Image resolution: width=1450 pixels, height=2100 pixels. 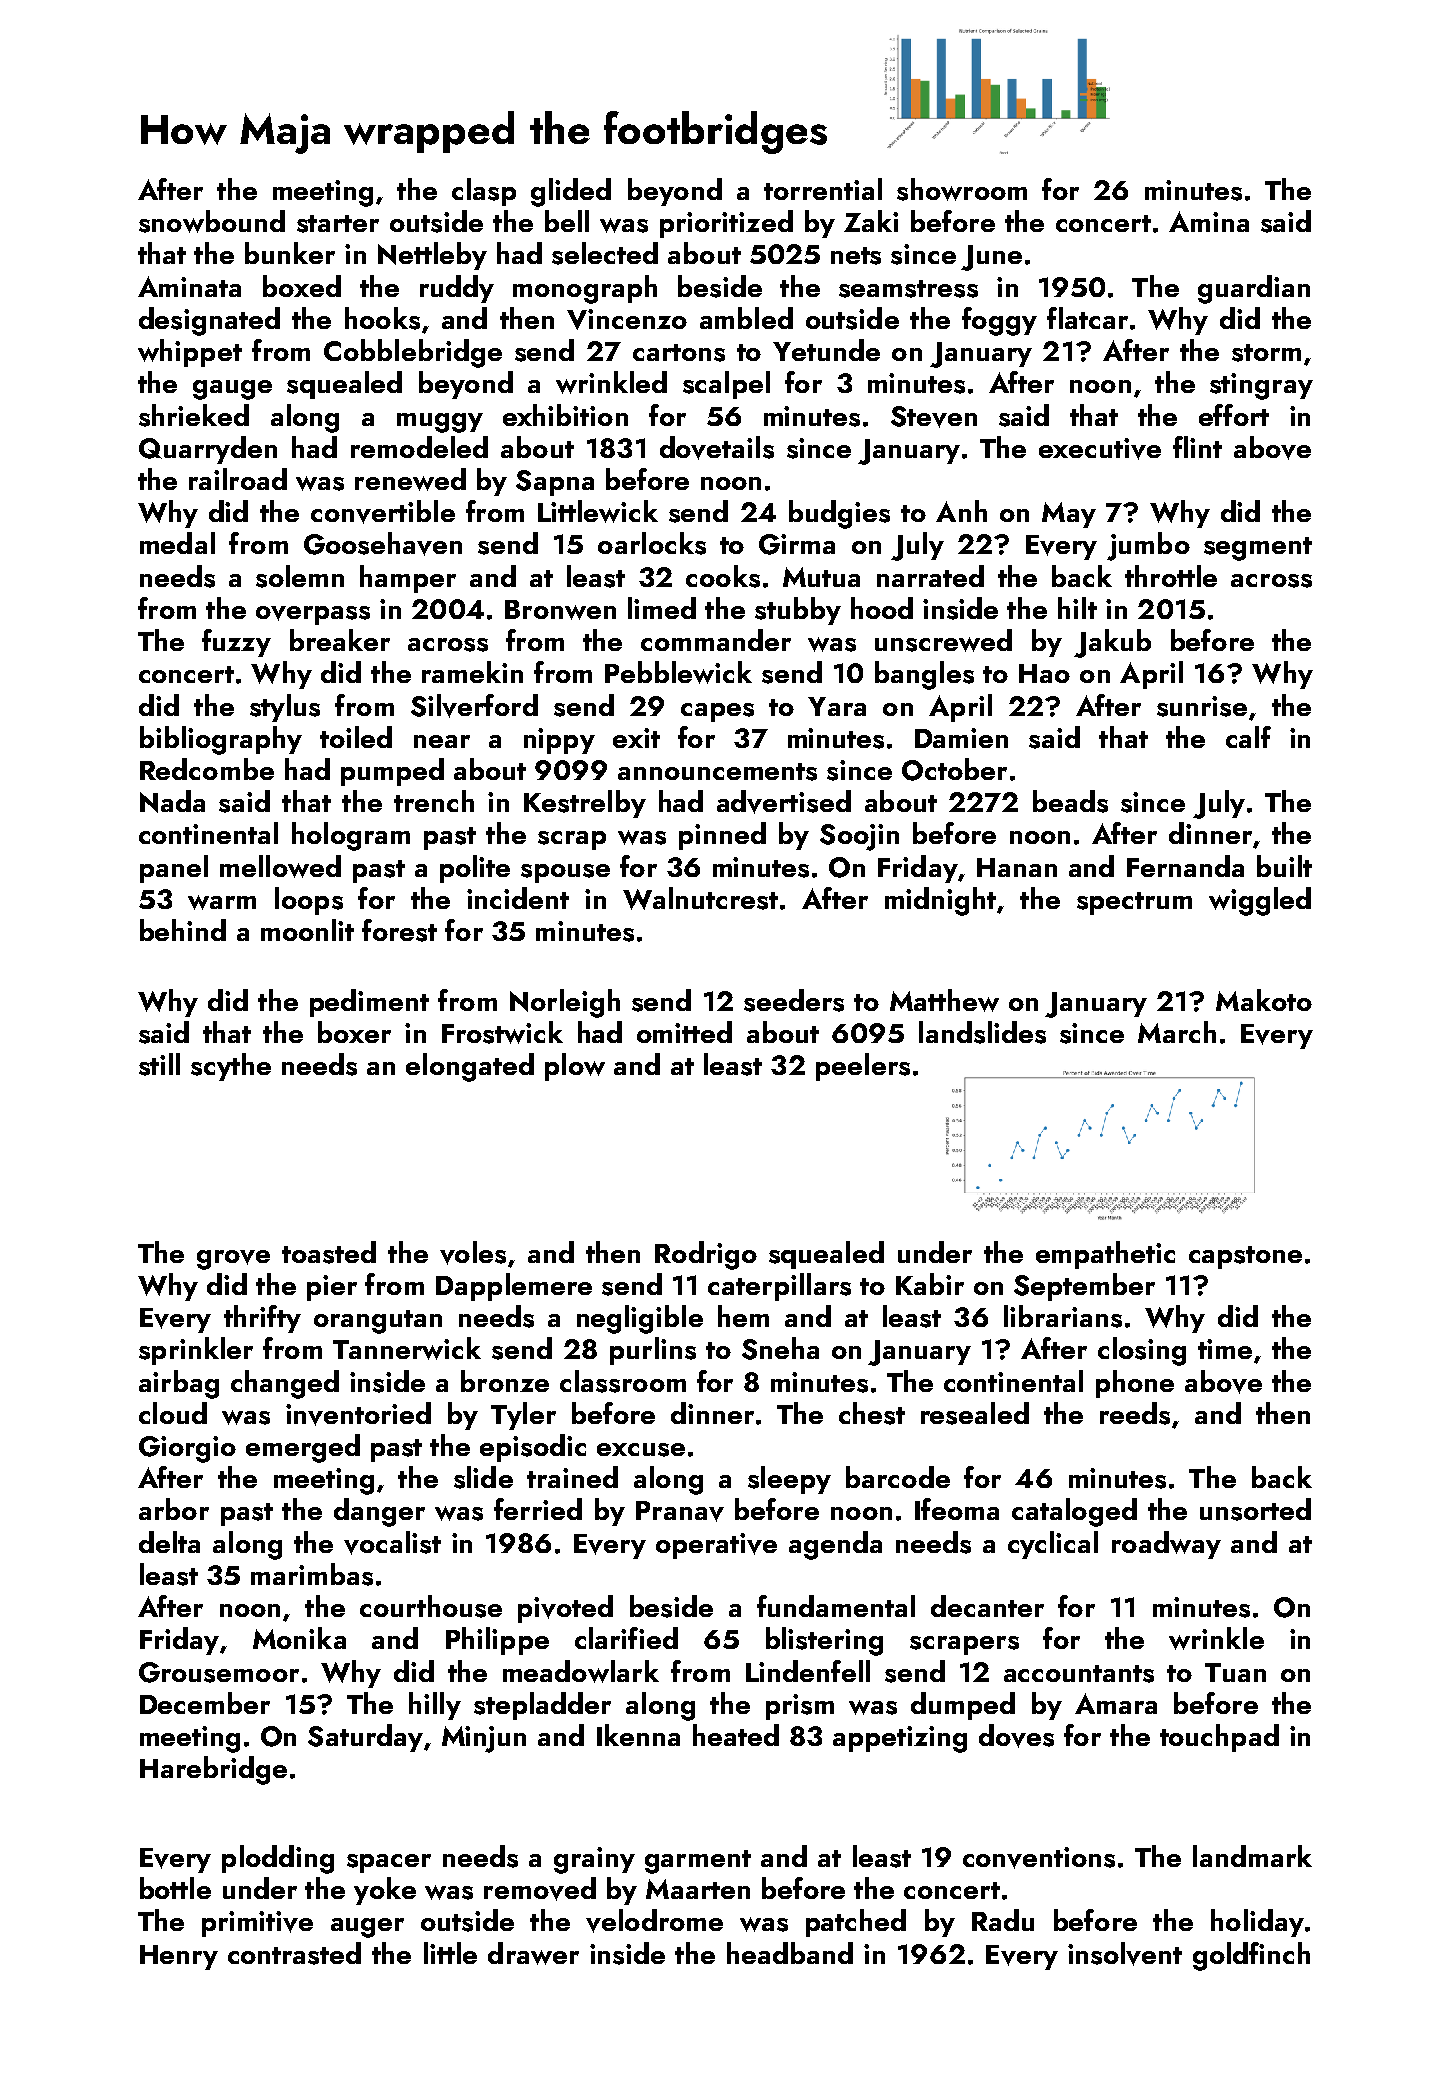 I want to click on spectrum, so click(x=1134, y=903).
